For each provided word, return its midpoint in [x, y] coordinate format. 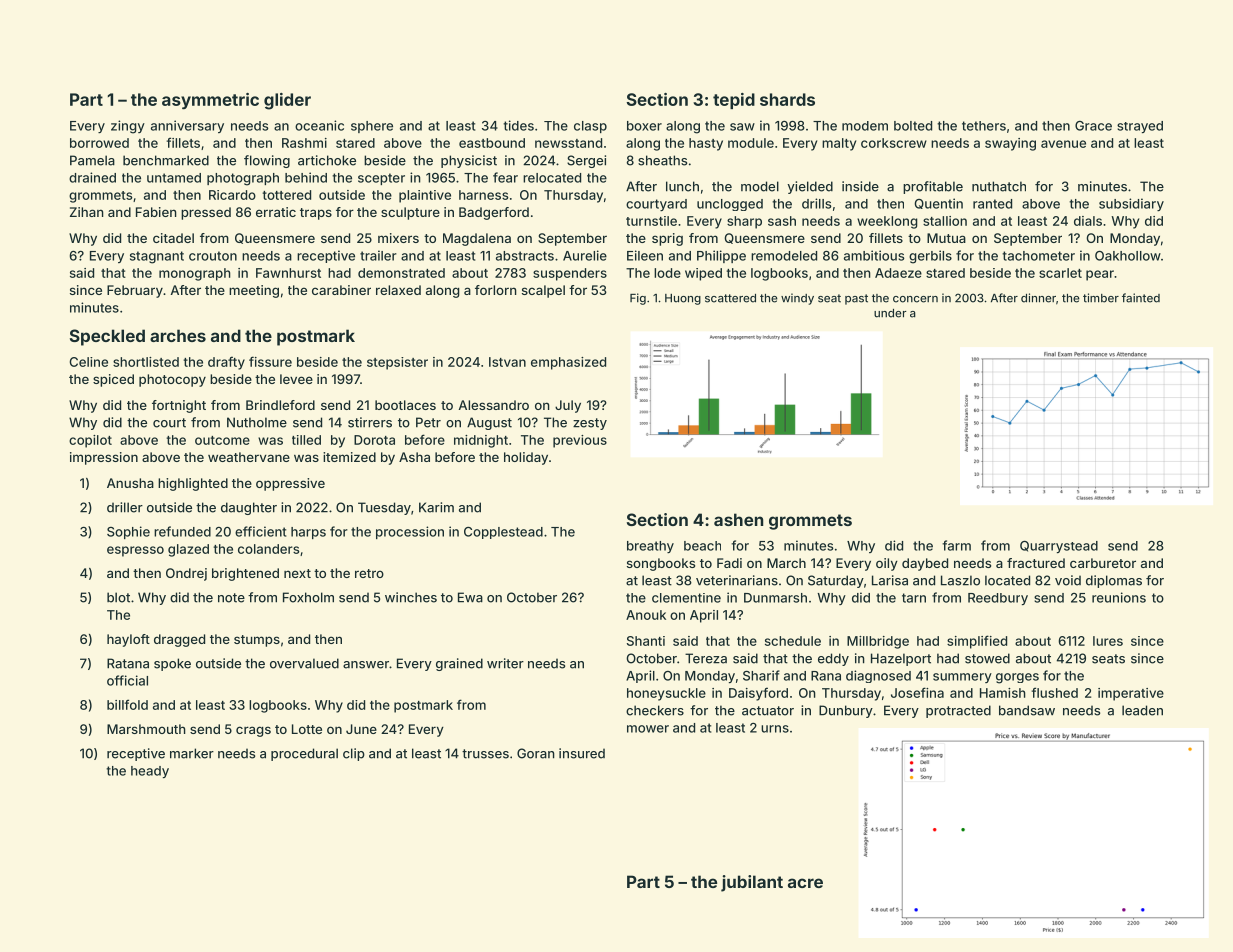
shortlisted [146, 362]
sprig [667, 239]
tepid [734, 101]
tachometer [1038, 256]
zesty [590, 424]
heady [150, 772]
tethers [984, 126]
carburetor [1103, 563]
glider [287, 101]
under [890, 313]
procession [410, 532]
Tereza [706, 658]
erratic [276, 212]
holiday [526, 458]
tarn [914, 598]
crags [253, 731]
